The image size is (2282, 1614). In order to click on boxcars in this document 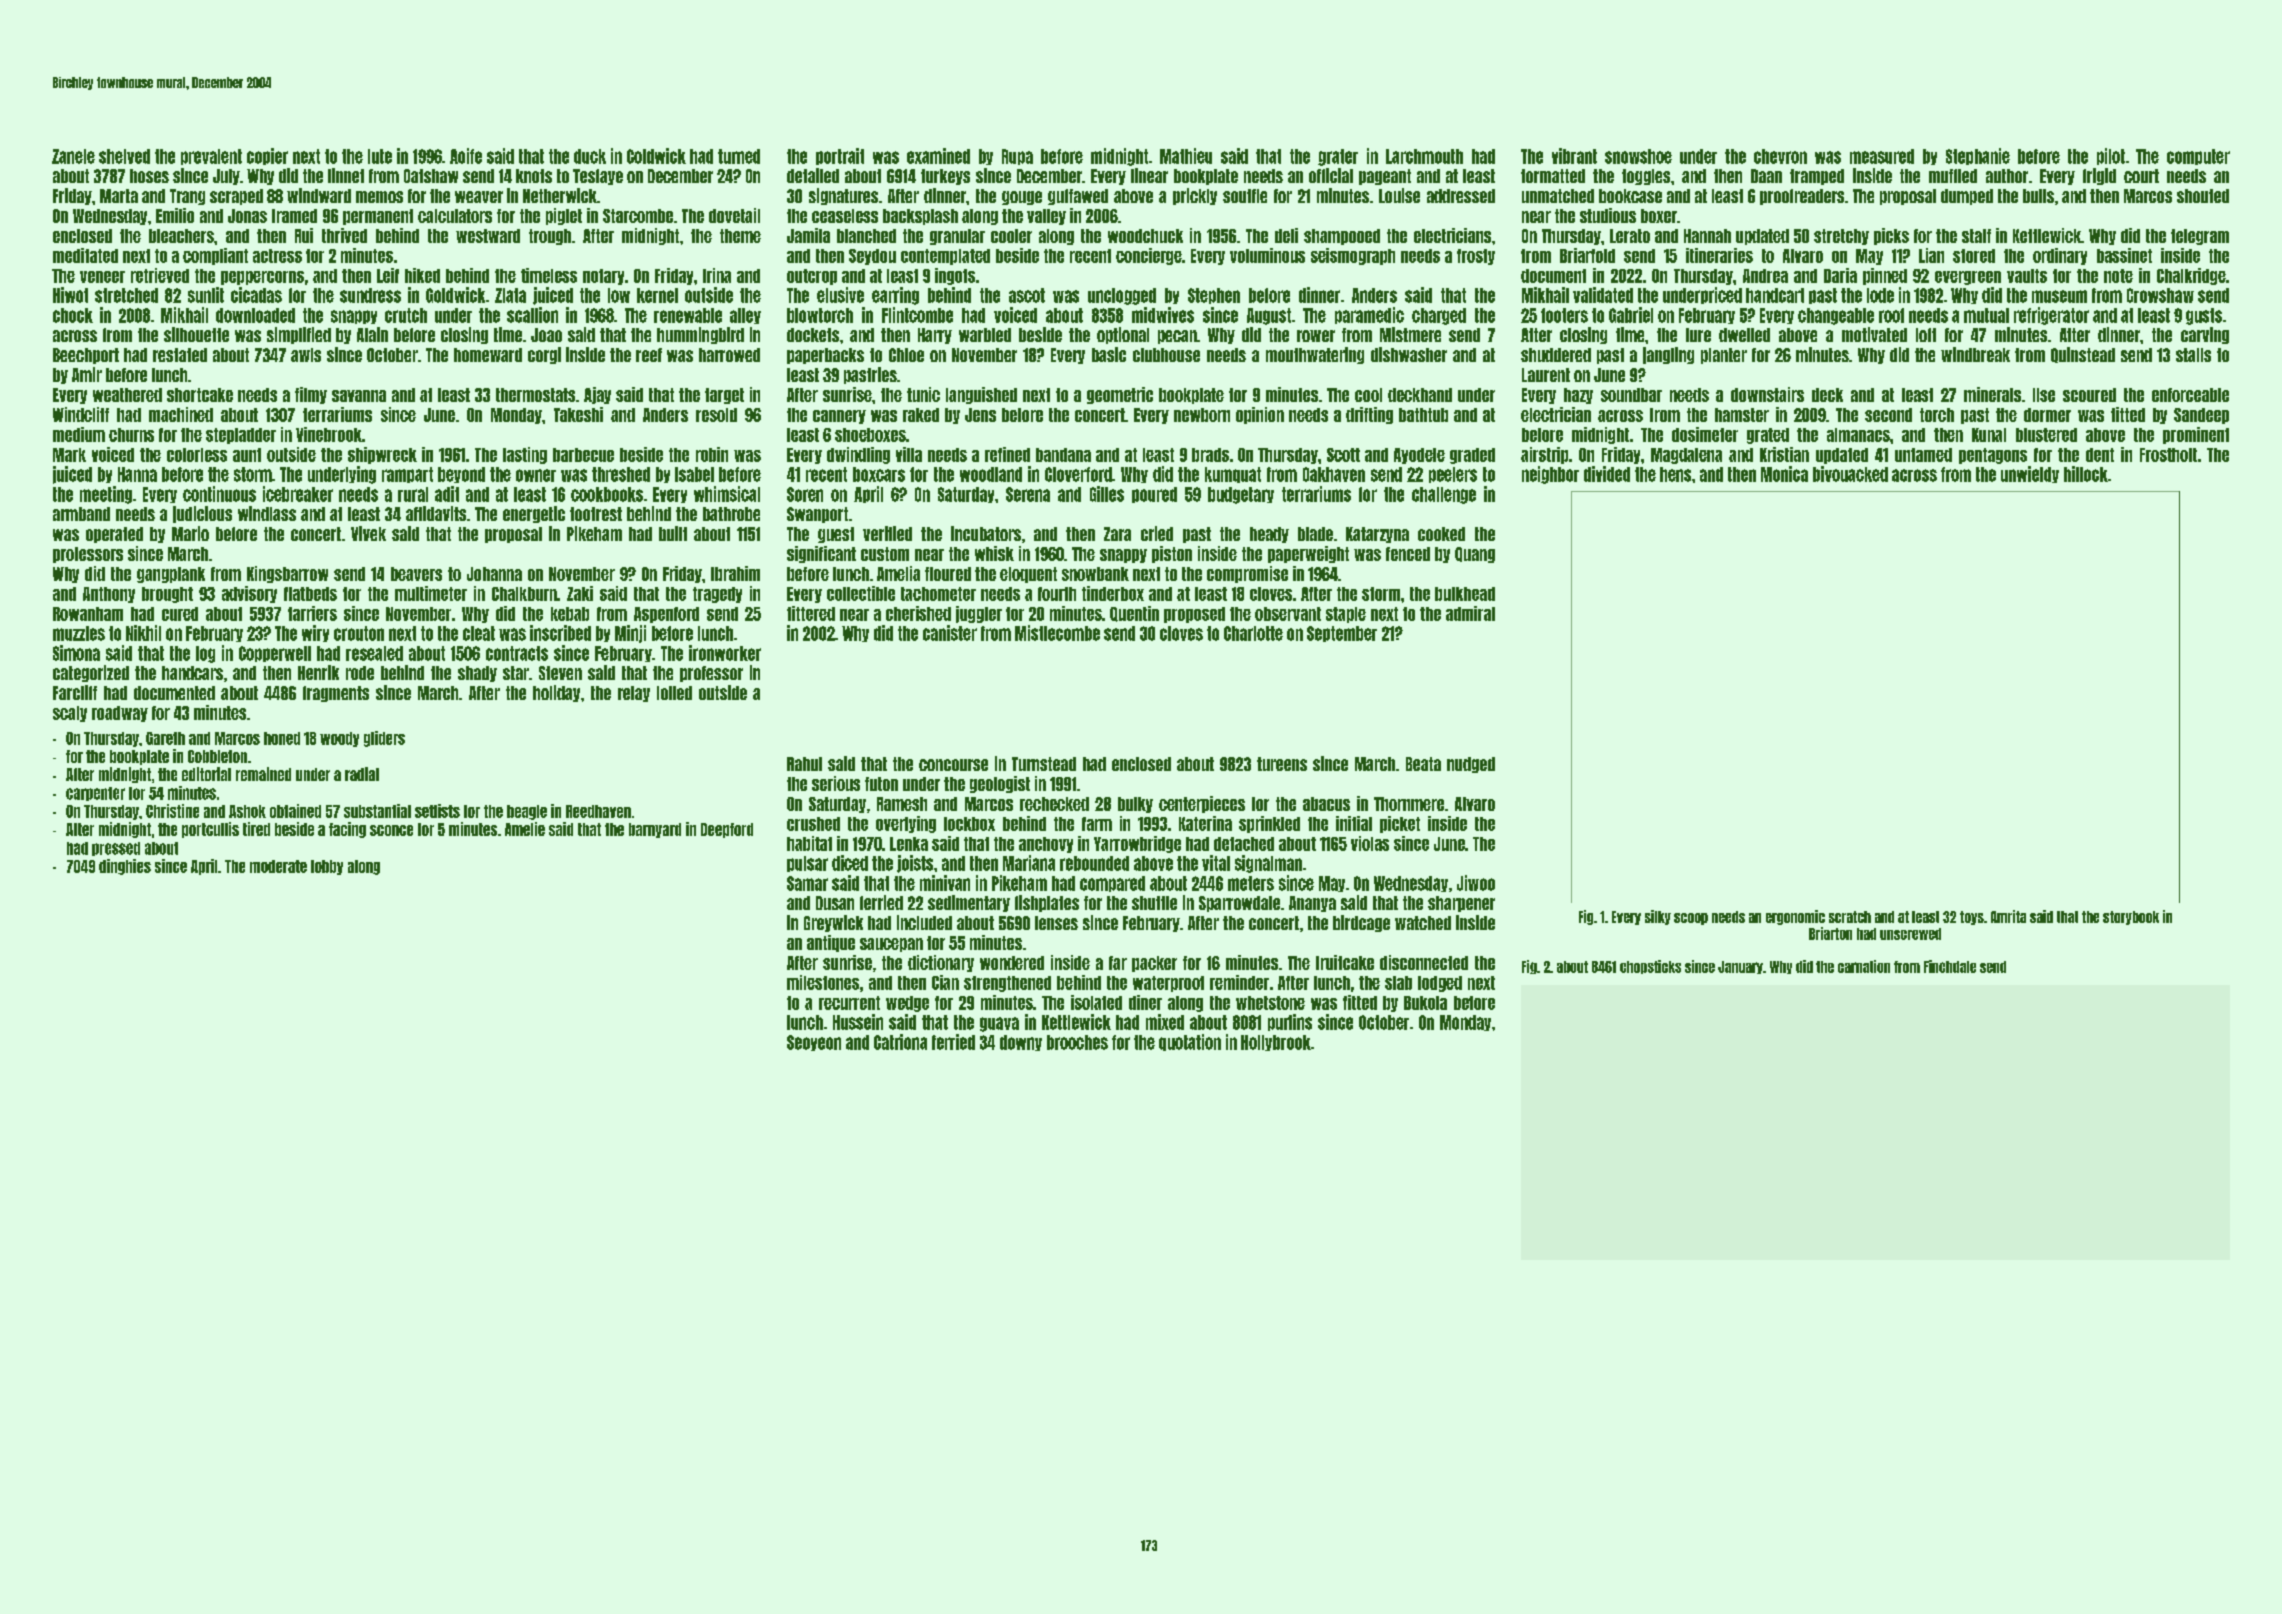, I will do `click(879, 474)`.
